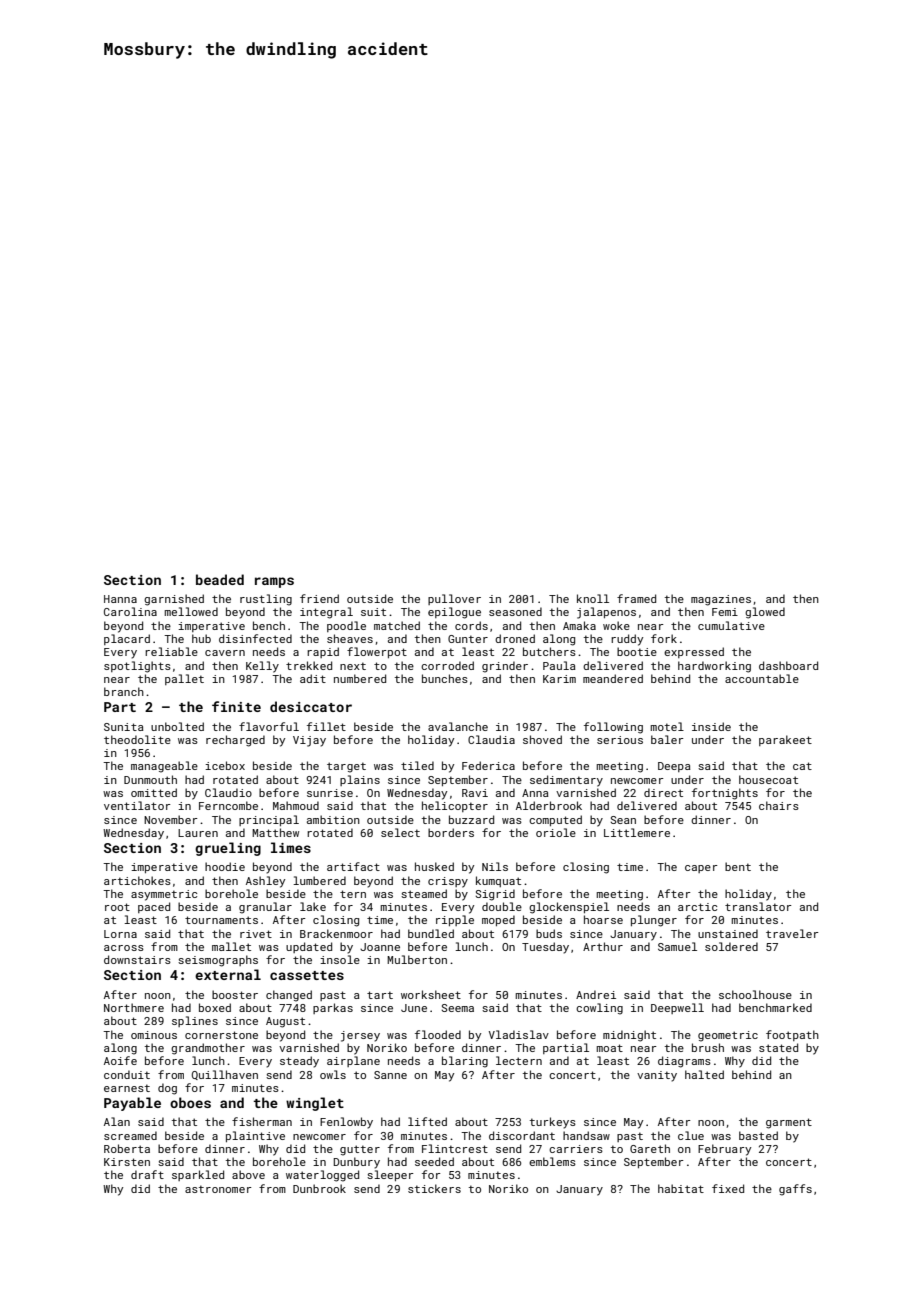 The height and width of the image is (1308, 924). Describe the element at coordinates (390, 1175) in the image. I see `sleeper` at that location.
